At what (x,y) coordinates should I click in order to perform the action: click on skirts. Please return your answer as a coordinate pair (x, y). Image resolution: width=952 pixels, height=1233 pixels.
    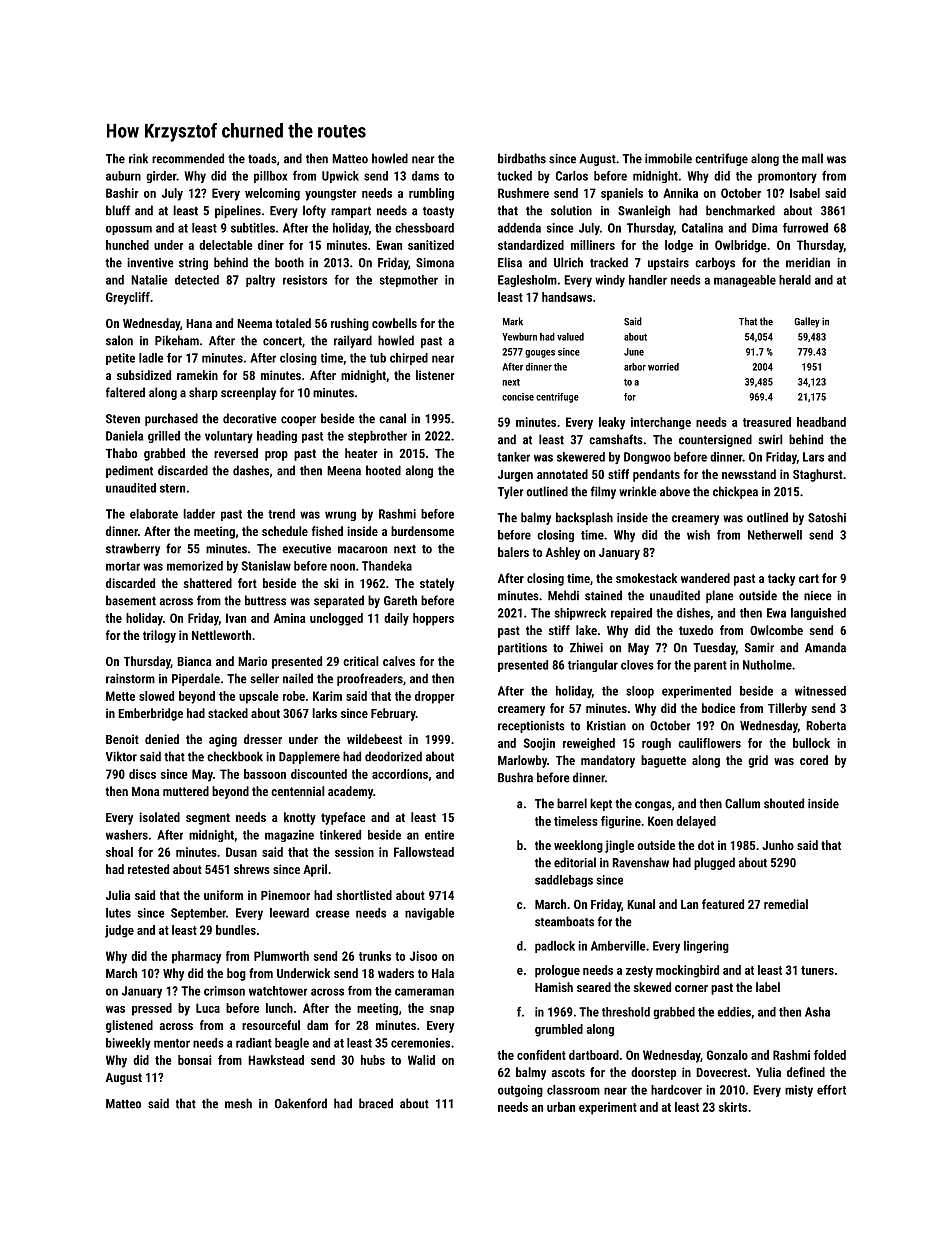
    Looking at the image, I should click on (733, 1107).
